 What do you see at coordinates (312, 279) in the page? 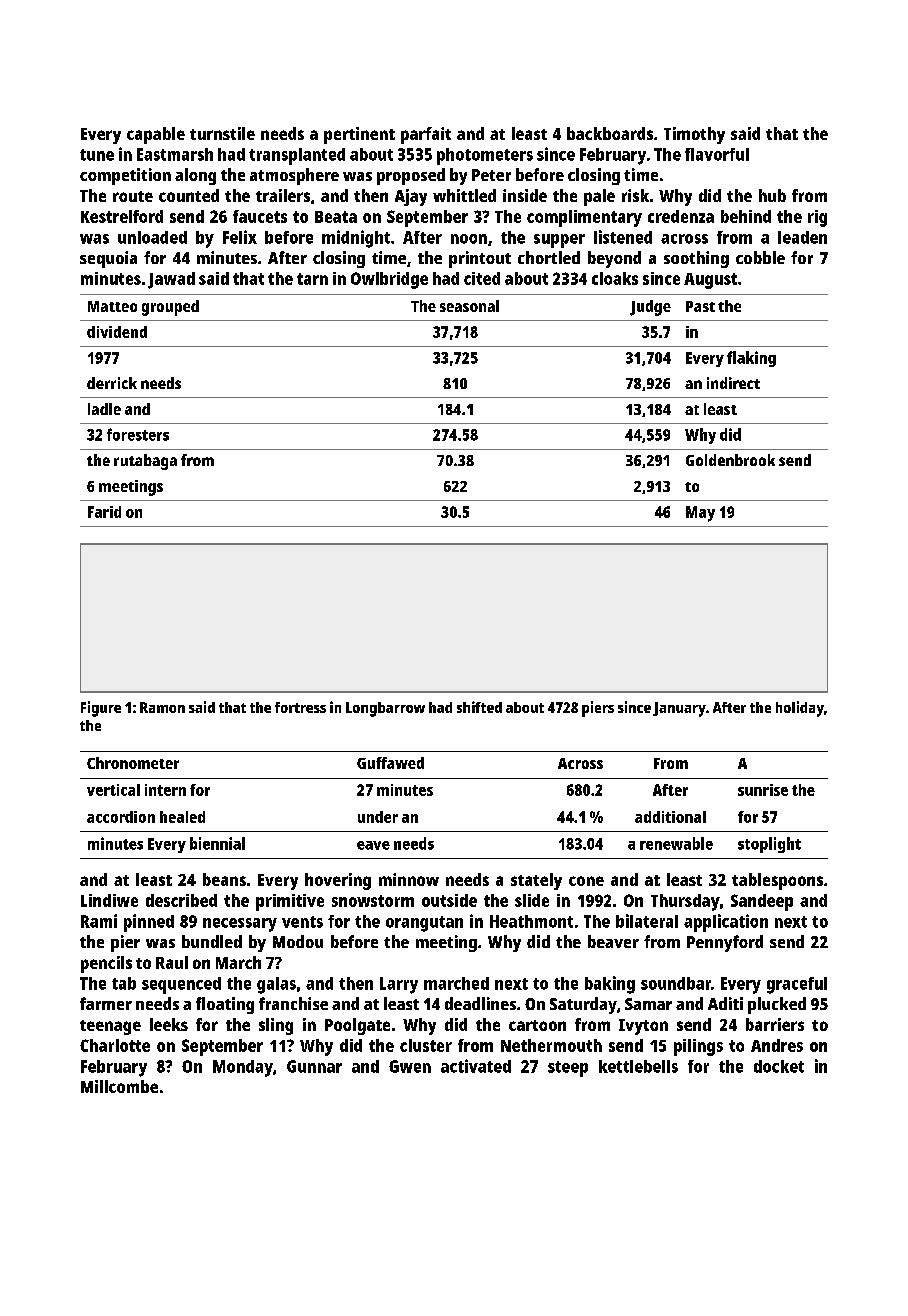
I see `tarn` at bounding box center [312, 279].
